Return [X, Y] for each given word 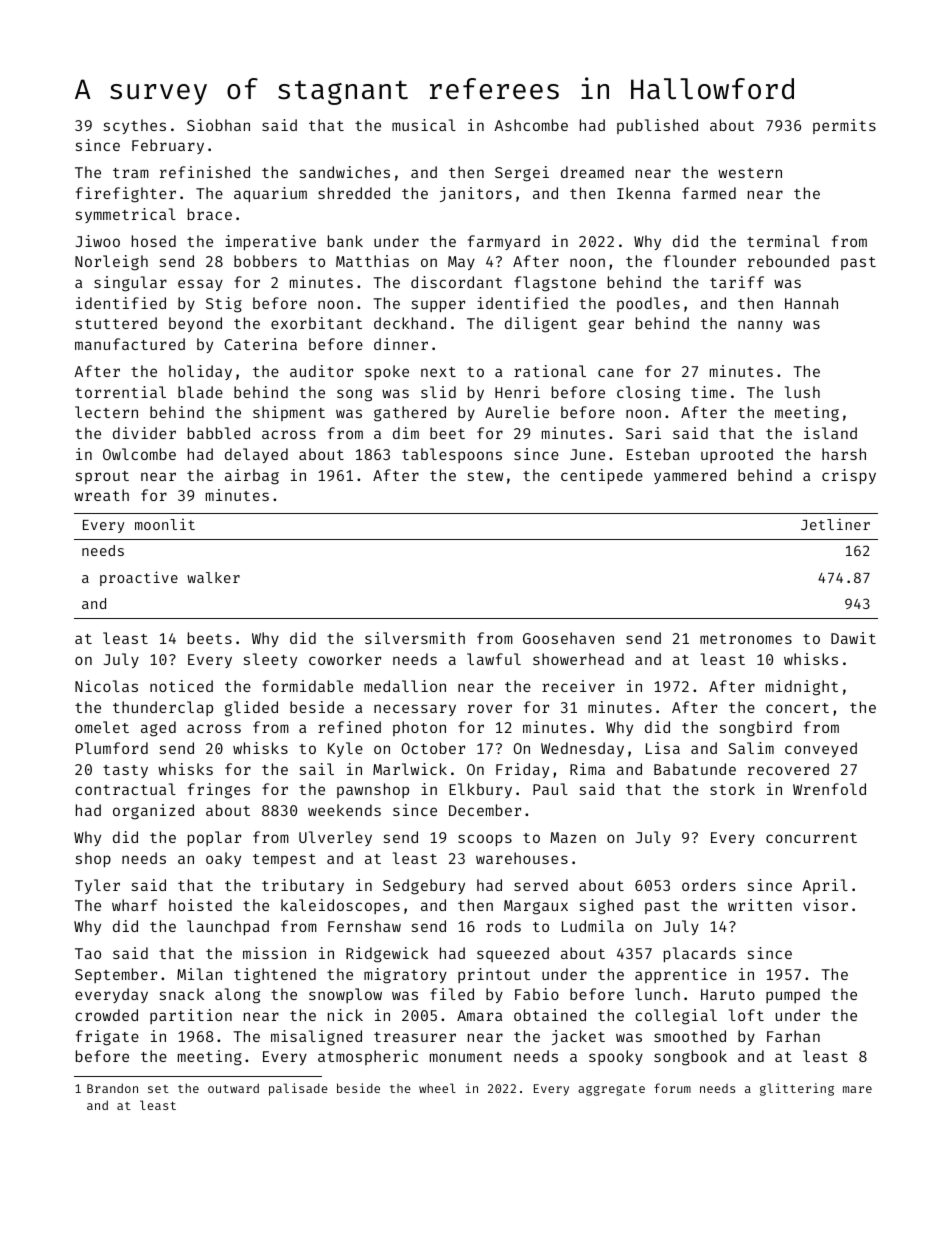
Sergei [522, 174]
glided [251, 709]
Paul [550, 789]
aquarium [270, 194]
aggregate [611, 1090]
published [657, 126]
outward [233, 1088]
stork [732, 789]
